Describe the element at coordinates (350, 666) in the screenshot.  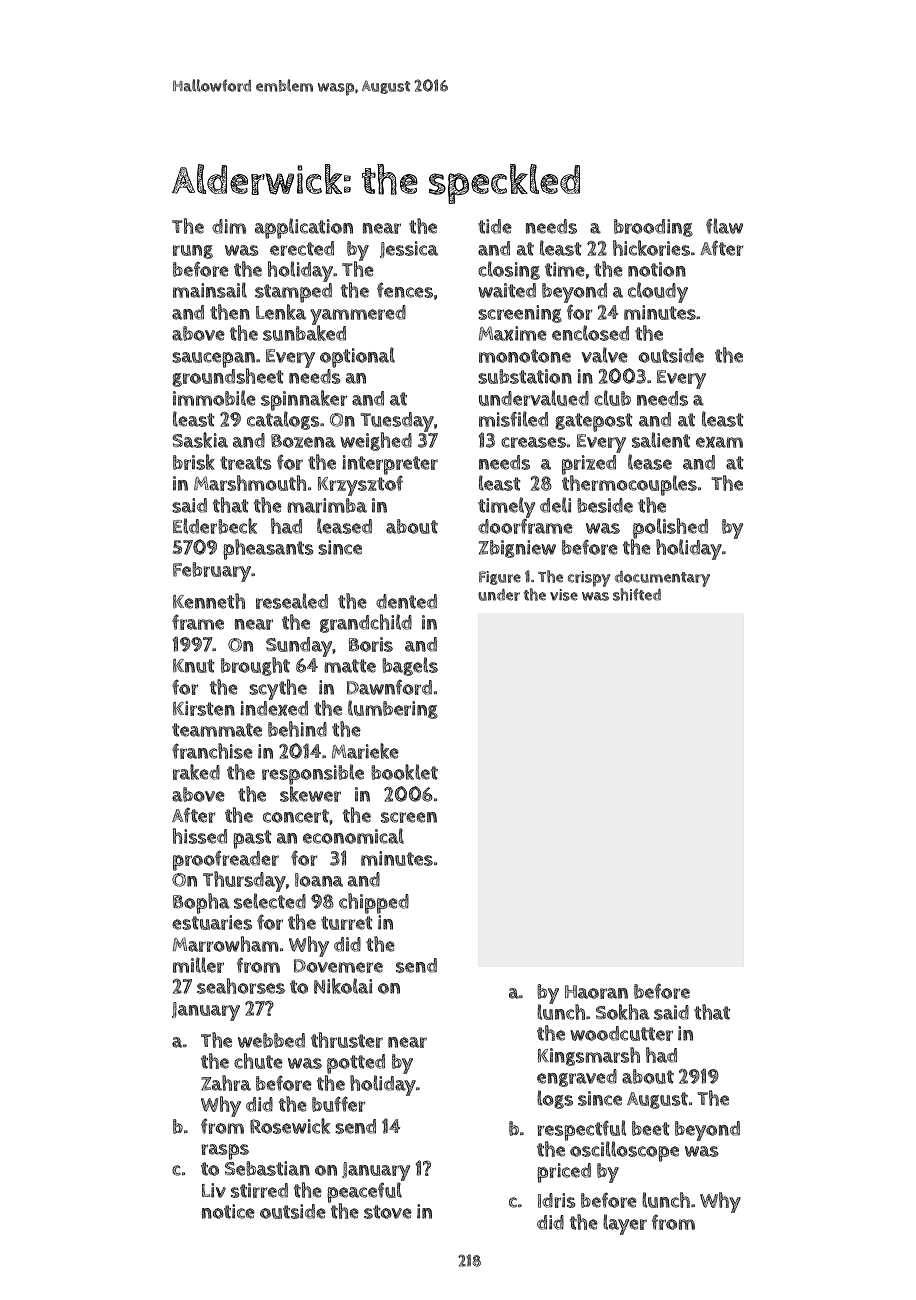
I see `matte` at that location.
